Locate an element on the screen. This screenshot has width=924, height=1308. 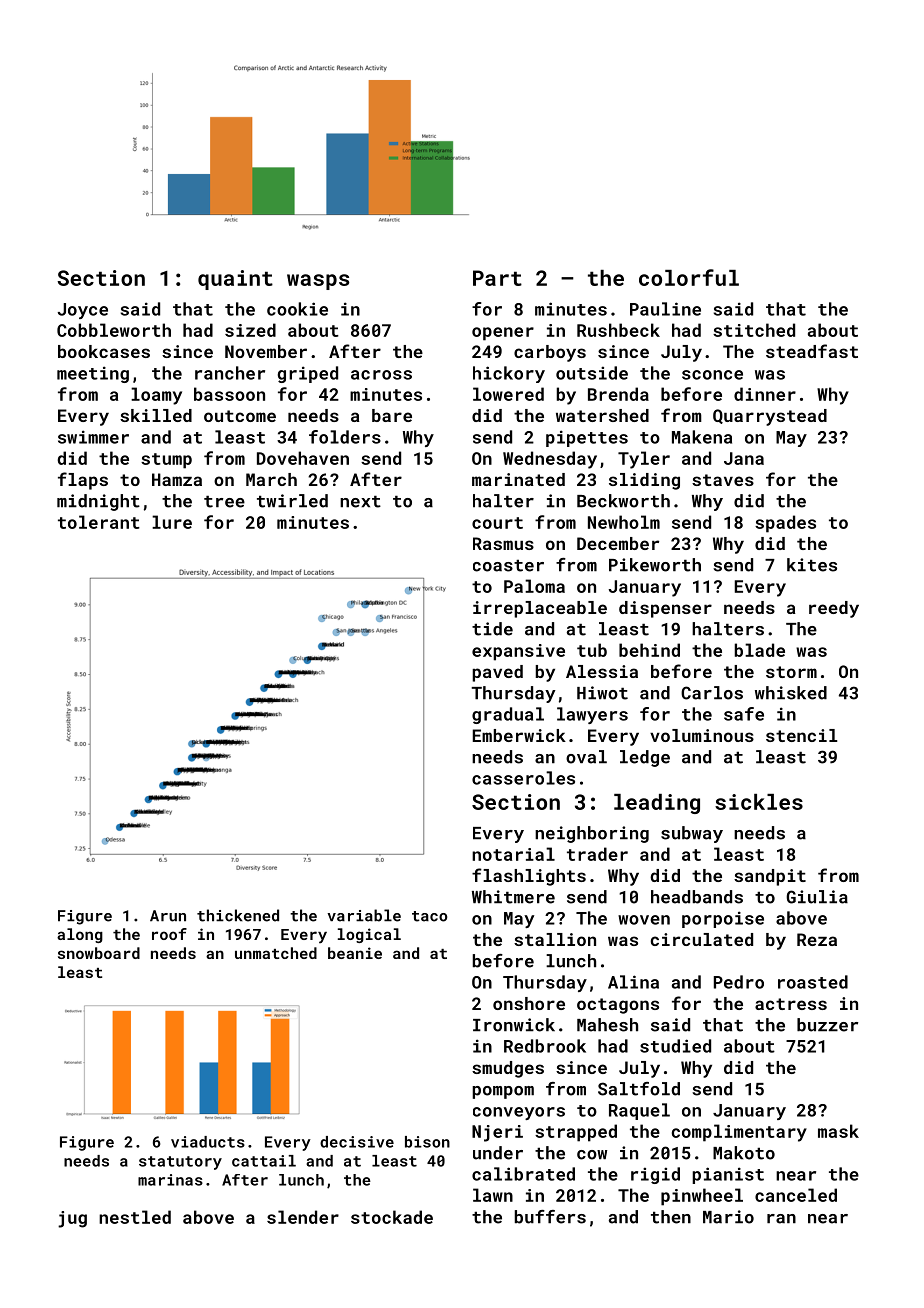
Pedro is located at coordinates (739, 982).
